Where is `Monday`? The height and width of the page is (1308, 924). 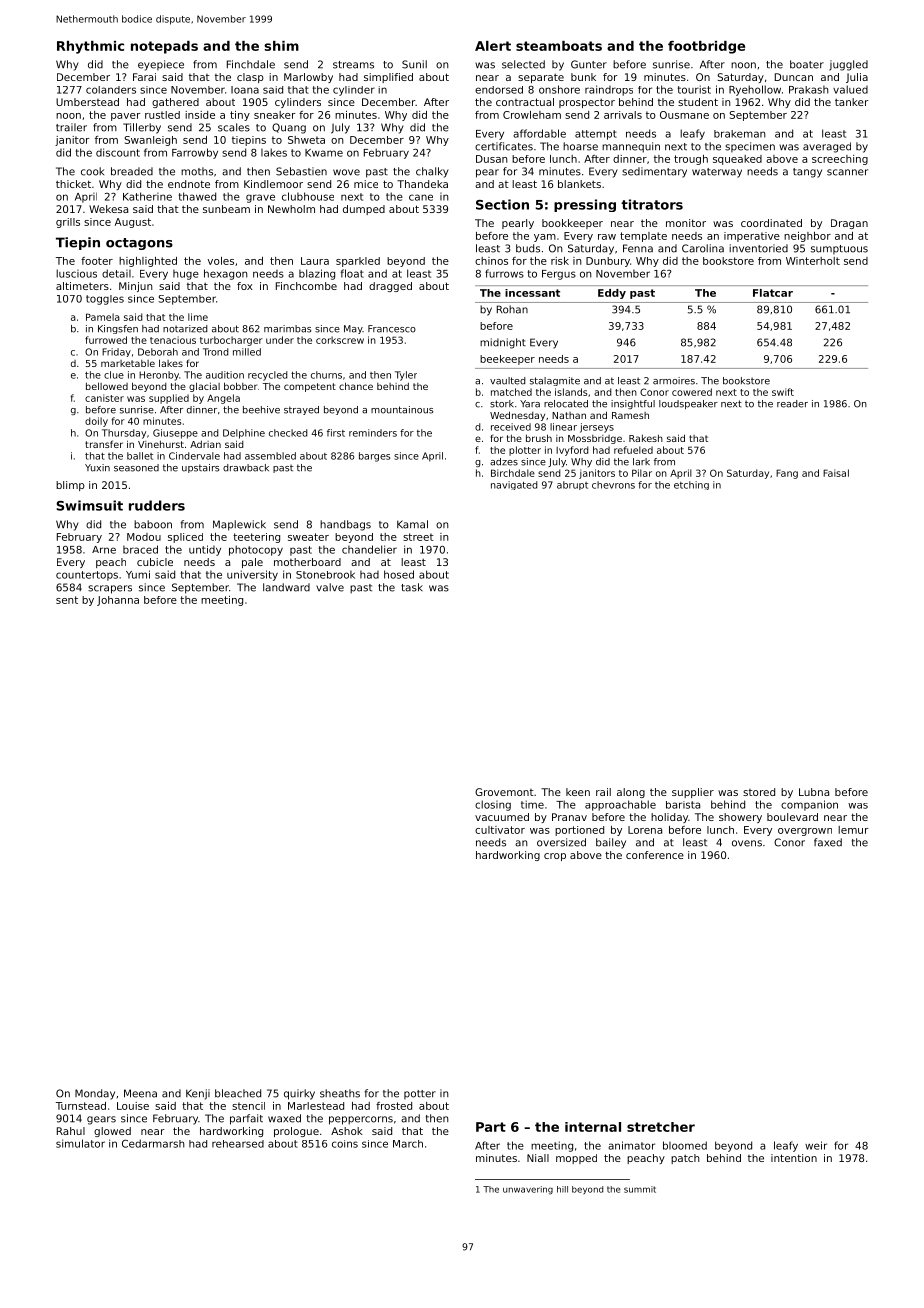
Monday is located at coordinates (95, 1094).
